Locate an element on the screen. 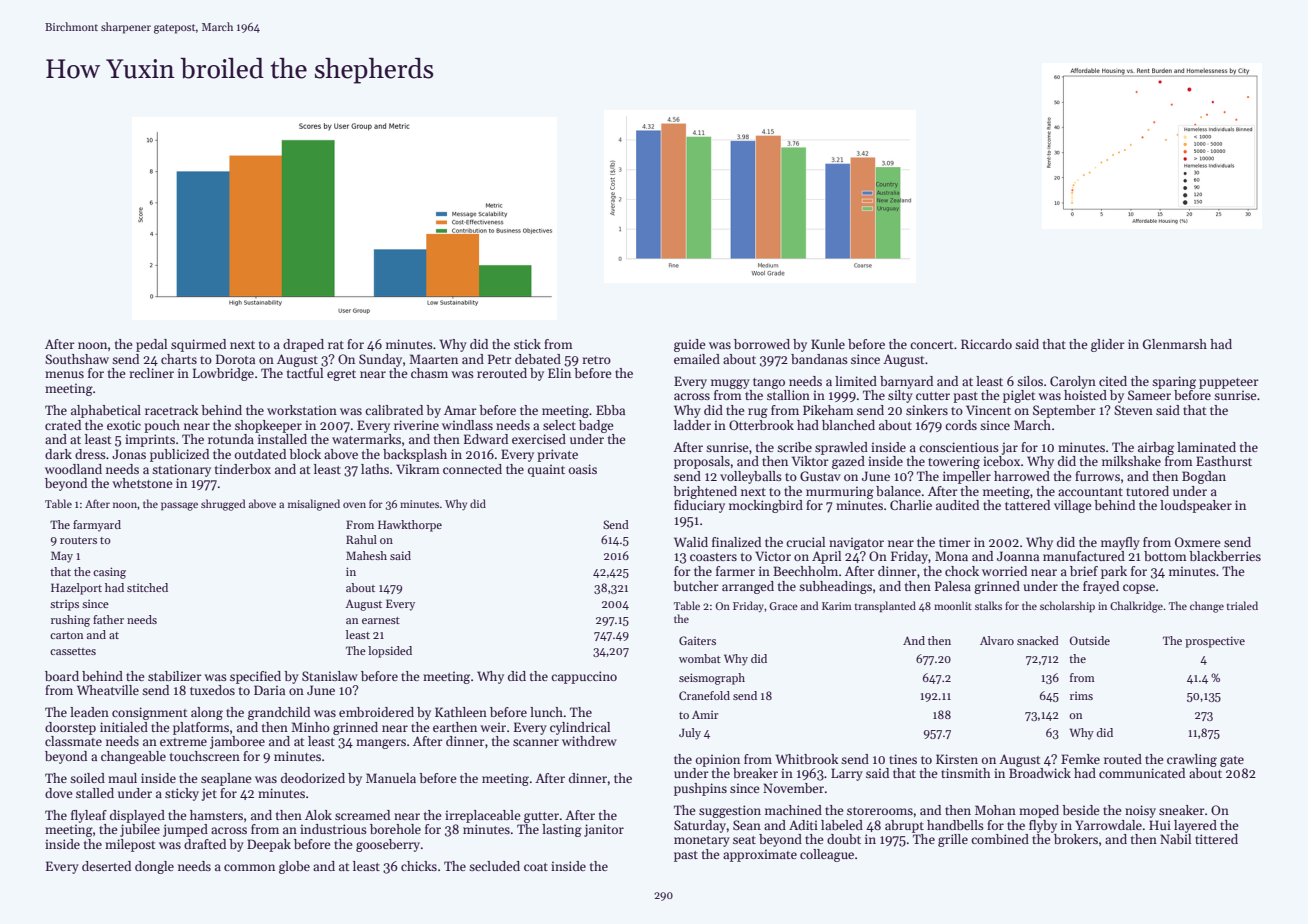 The image size is (1308, 924). guide is located at coordinates (690, 345).
